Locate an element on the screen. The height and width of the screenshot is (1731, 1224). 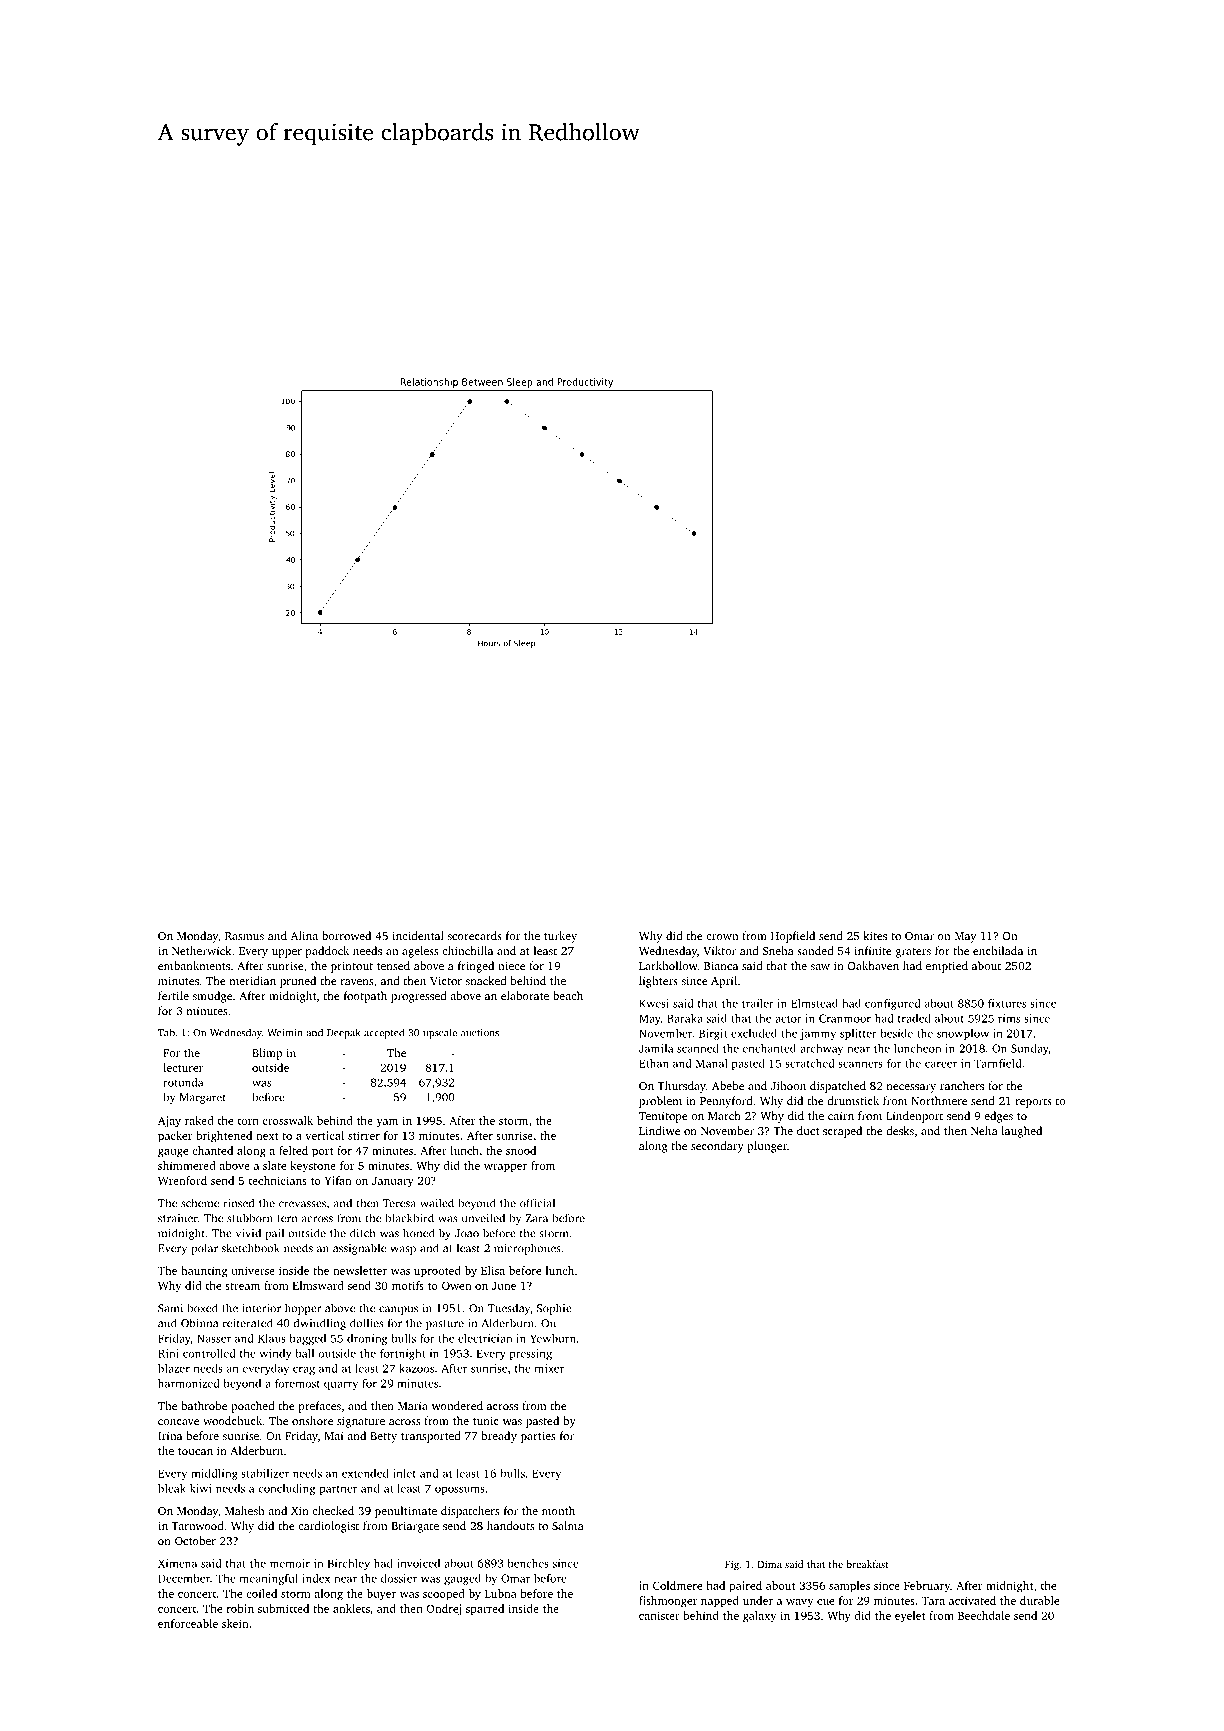
wondered is located at coordinates (457, 1405).
